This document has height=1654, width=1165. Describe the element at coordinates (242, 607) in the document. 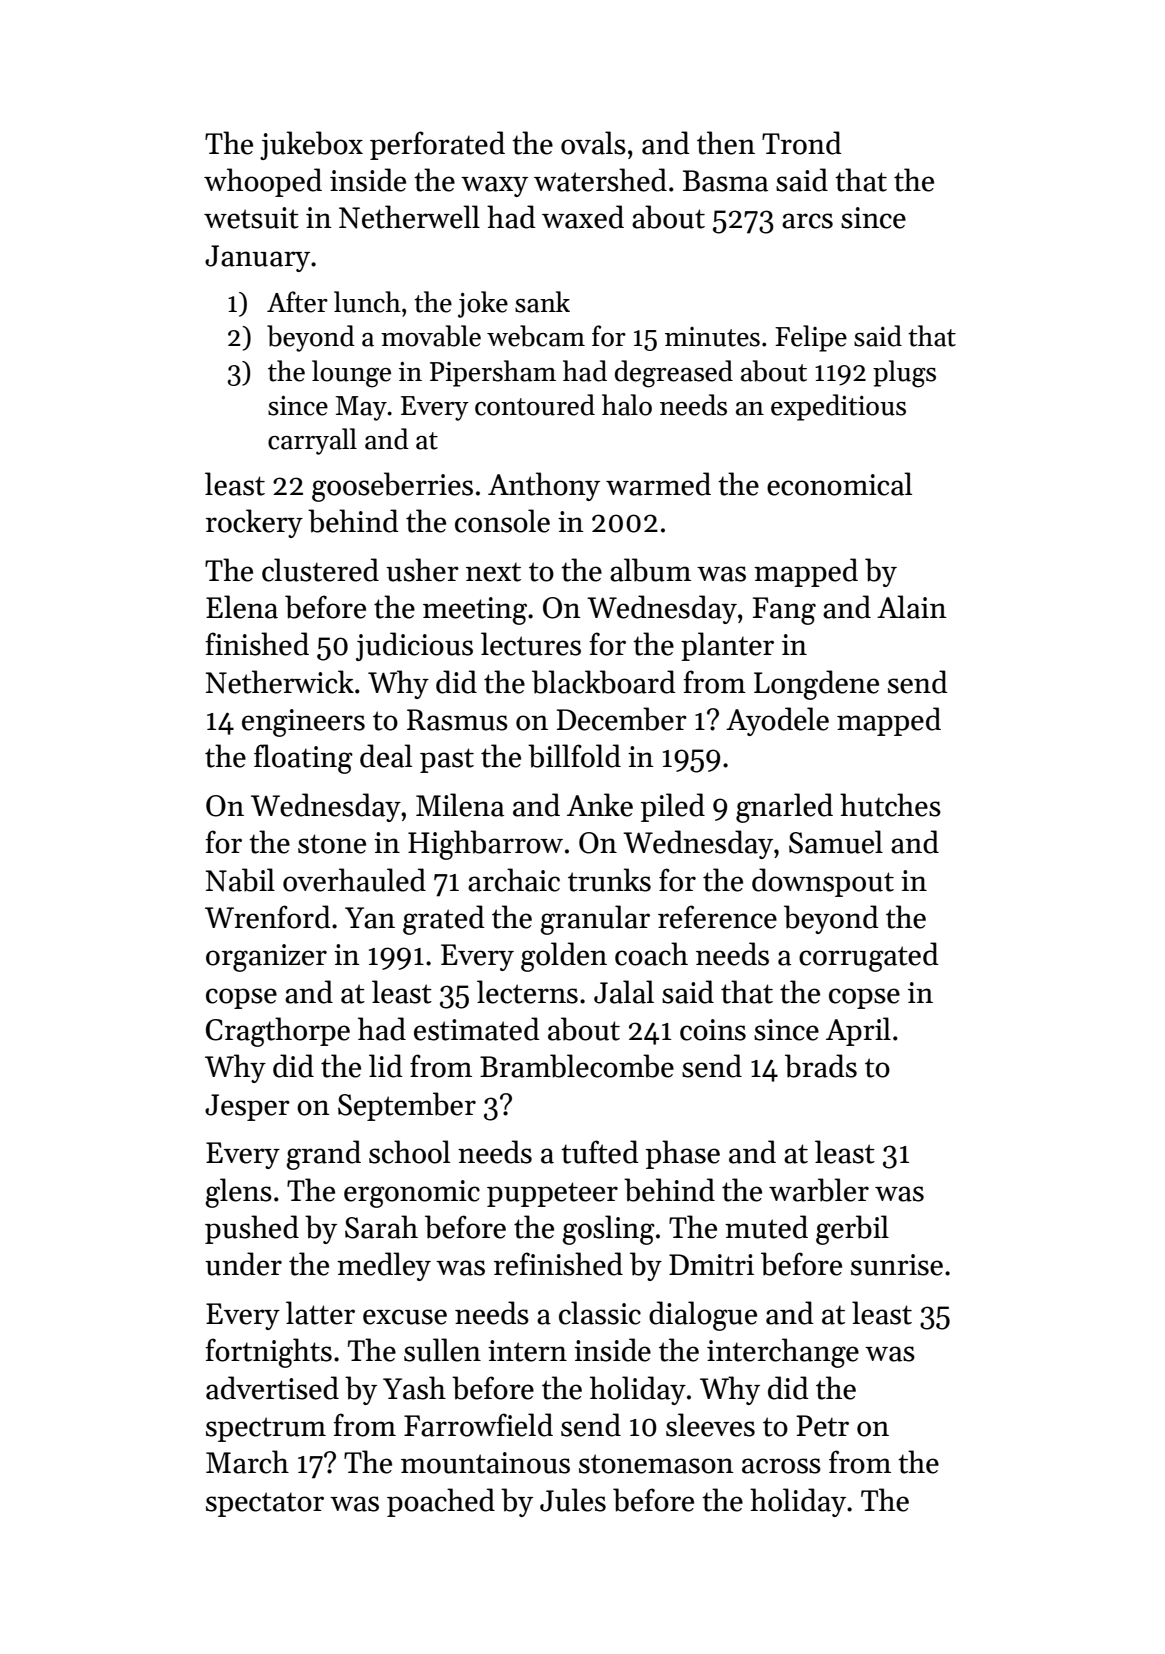

I see `Elena` at that location.
